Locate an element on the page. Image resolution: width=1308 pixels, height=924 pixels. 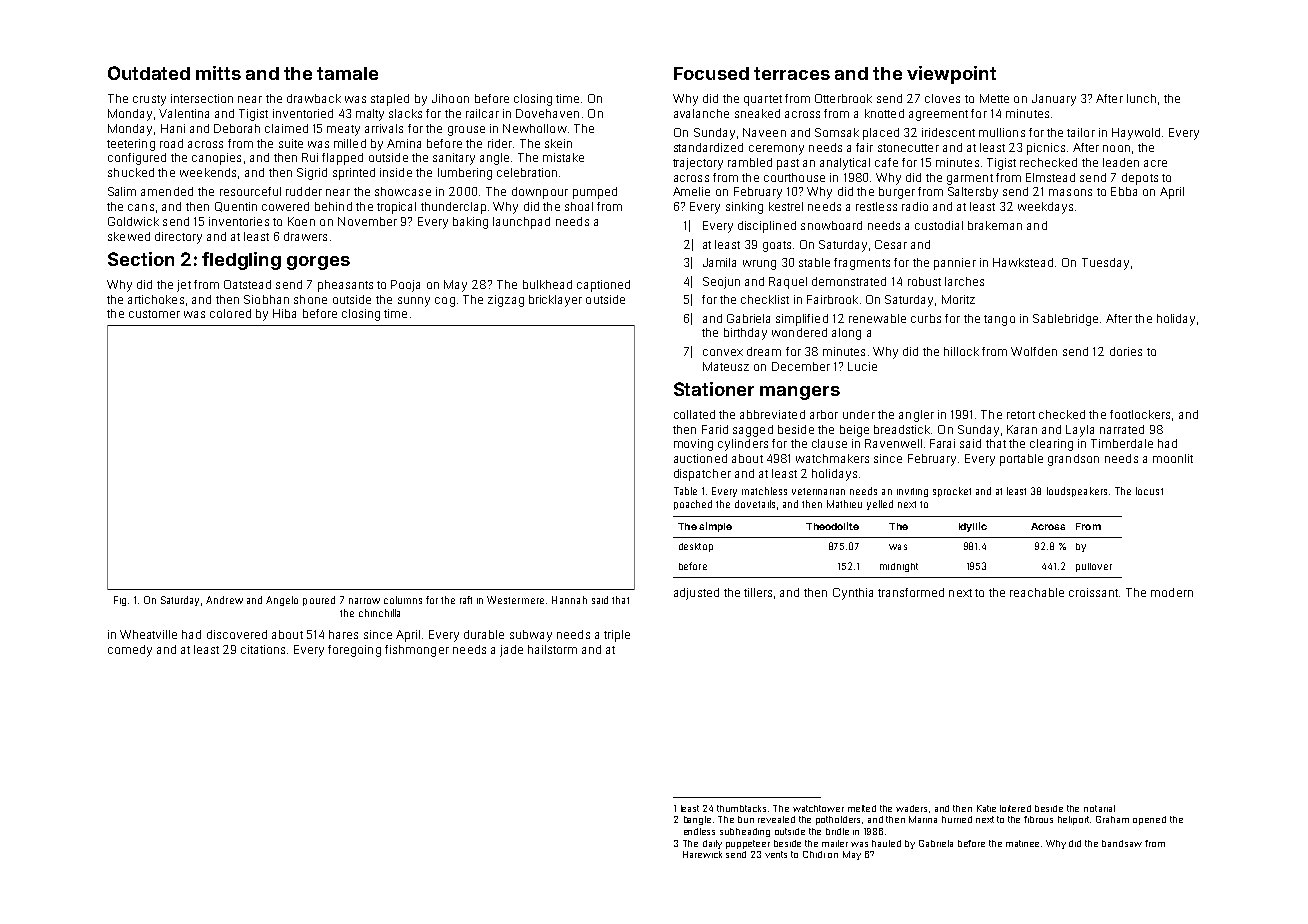
dories is located at coordinates (1126, 351).
